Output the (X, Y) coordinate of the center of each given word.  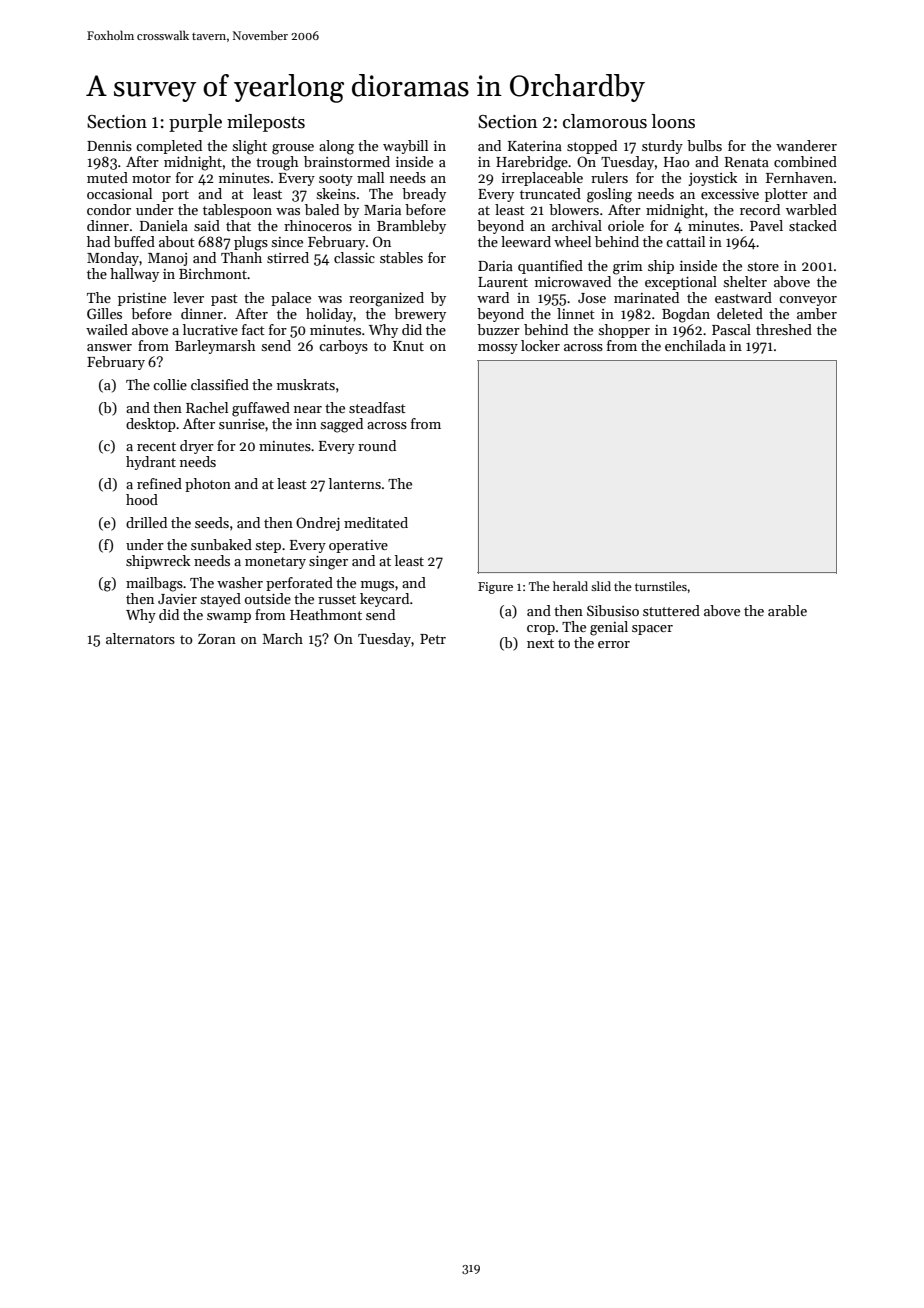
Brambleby (411, 227)
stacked (813, 225)
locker (540, 345)
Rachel (207, 407)
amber (817, 313)
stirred (288, 257)
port (175, 196)
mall (370, 177)
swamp (229, 618)
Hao (677, 162)
